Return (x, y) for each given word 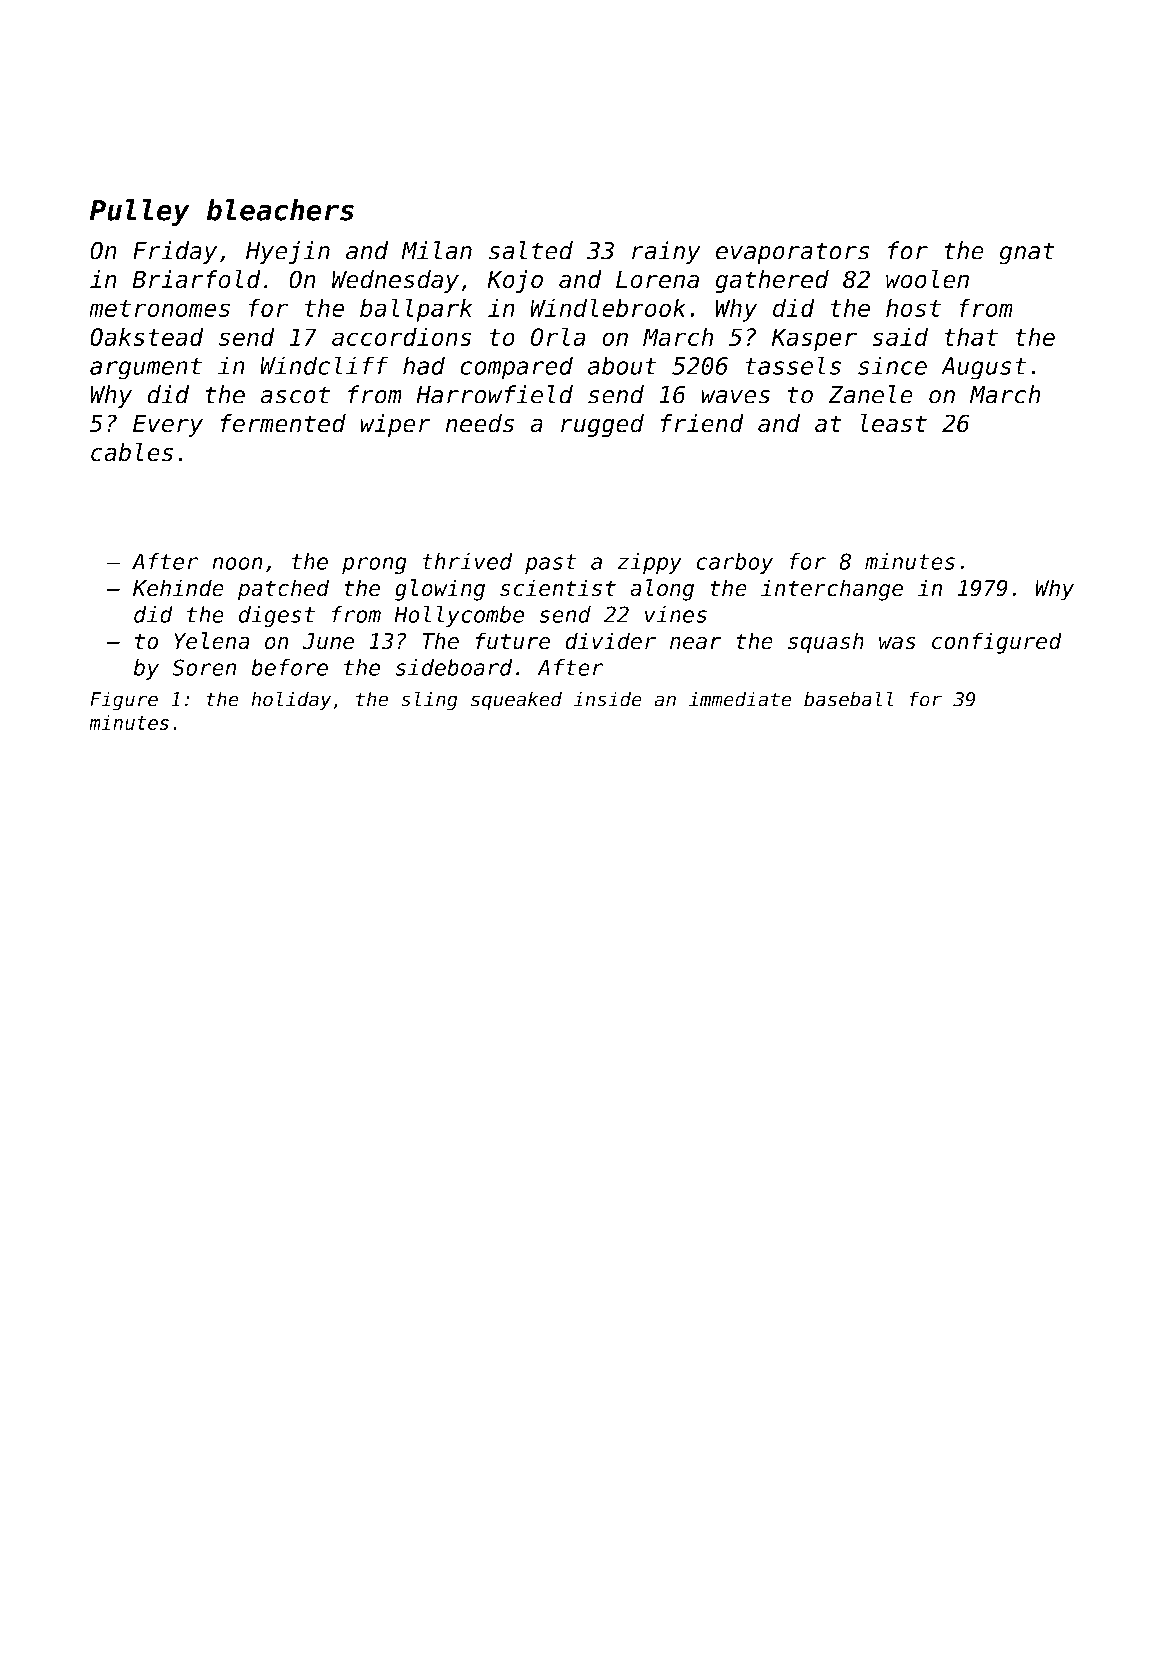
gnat (1027, 253)
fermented (283, 423)
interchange (832, 590)
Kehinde (178, 588)
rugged (602, 425)
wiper (395, 425)
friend (702, 423)
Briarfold (196, 279)
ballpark (416, 310)
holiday (291, 701)
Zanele (870, 394)
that (971, 336)
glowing (440, 590)
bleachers (280, 210)
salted (531, 250)
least (894, 423)
